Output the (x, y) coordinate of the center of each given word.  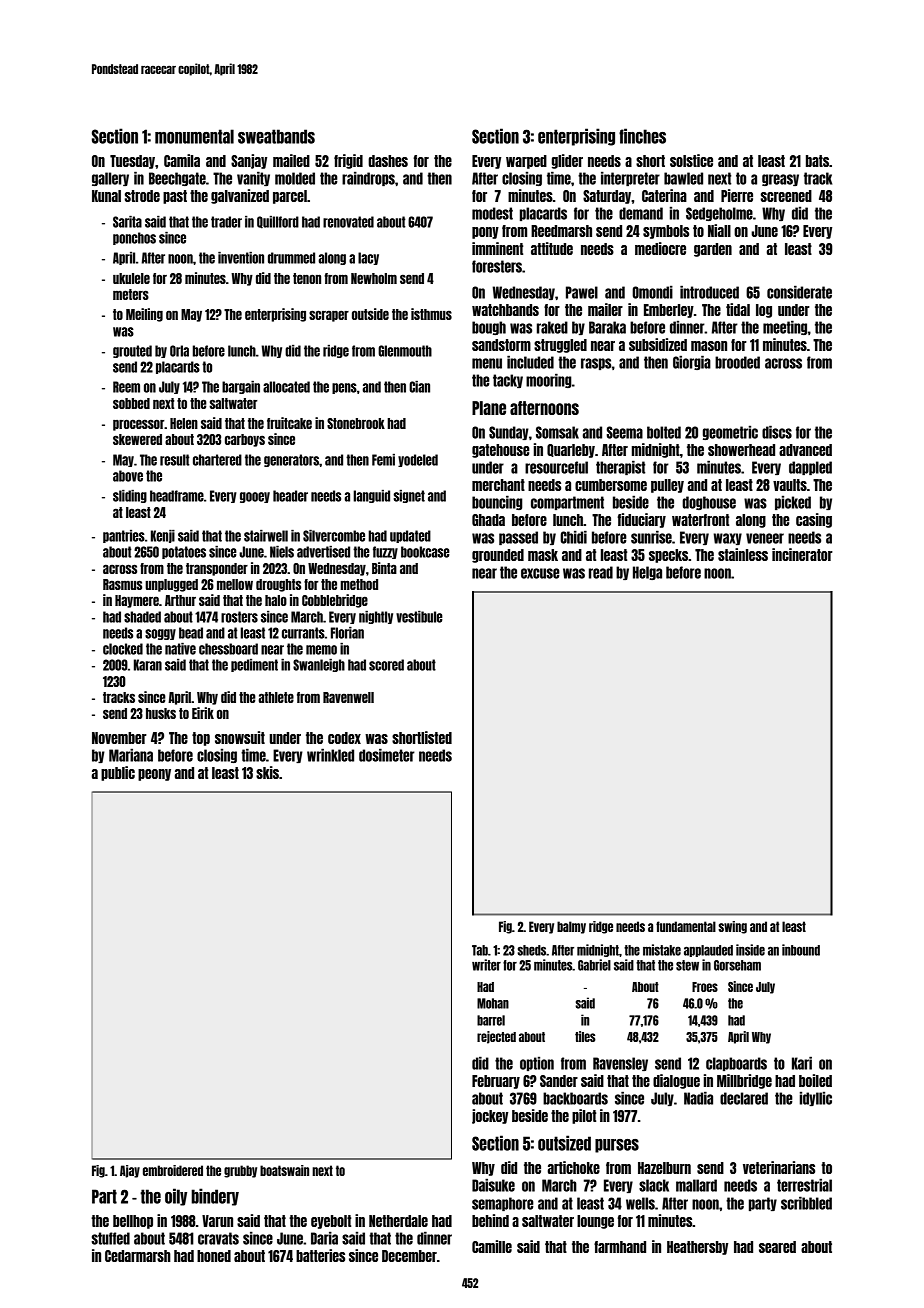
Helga (647, 573)
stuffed (110, 1238)
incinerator (802, 554)
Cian (419, 387)
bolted (664, 432)
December (409, 1256)
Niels (282, 552)
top (201, 739)
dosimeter (387, 755)
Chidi (573, 537)
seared (777, 1247)
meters (131, 294)
